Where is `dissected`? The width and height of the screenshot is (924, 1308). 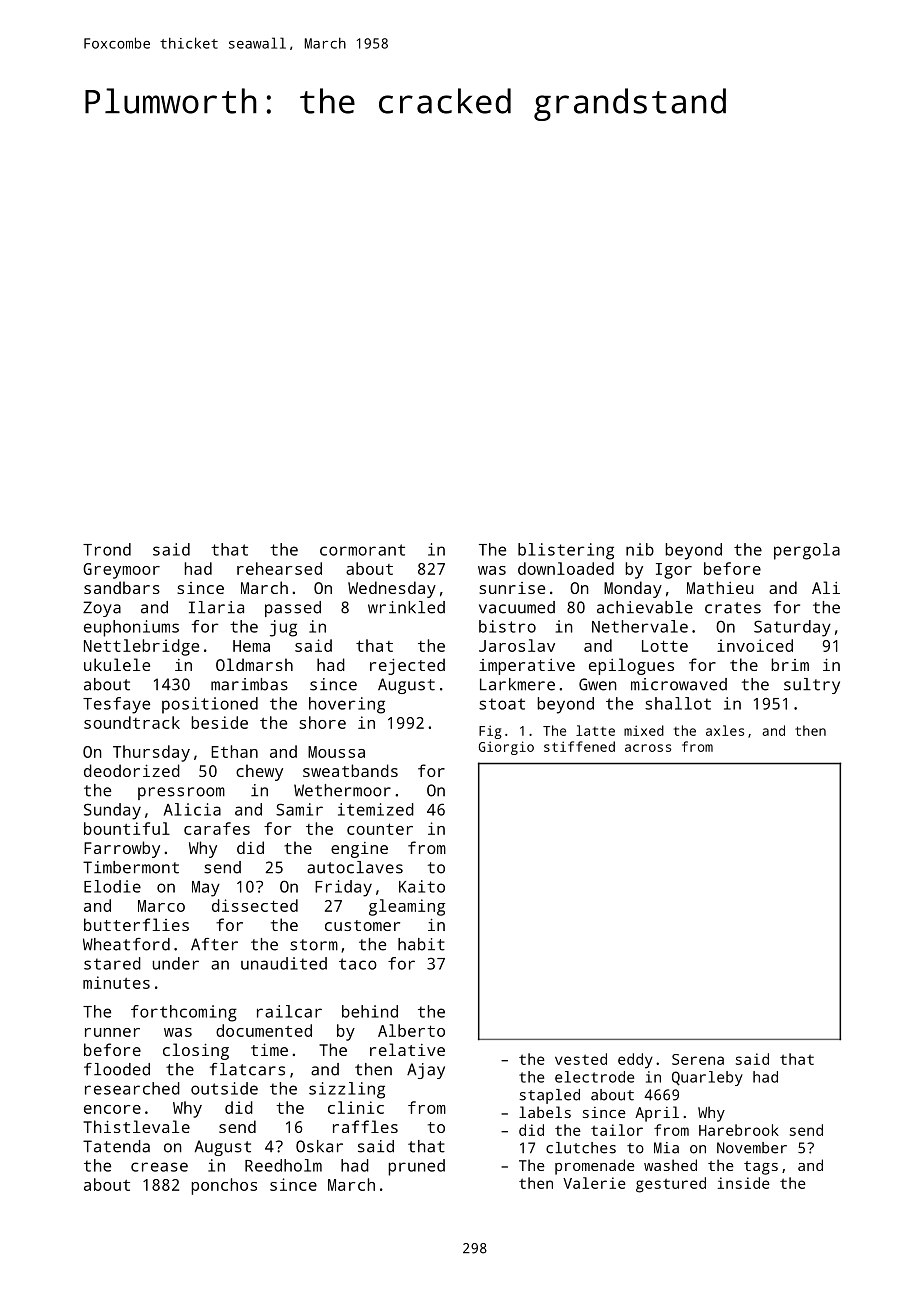 dissected is located at coordinates (255, 905).
